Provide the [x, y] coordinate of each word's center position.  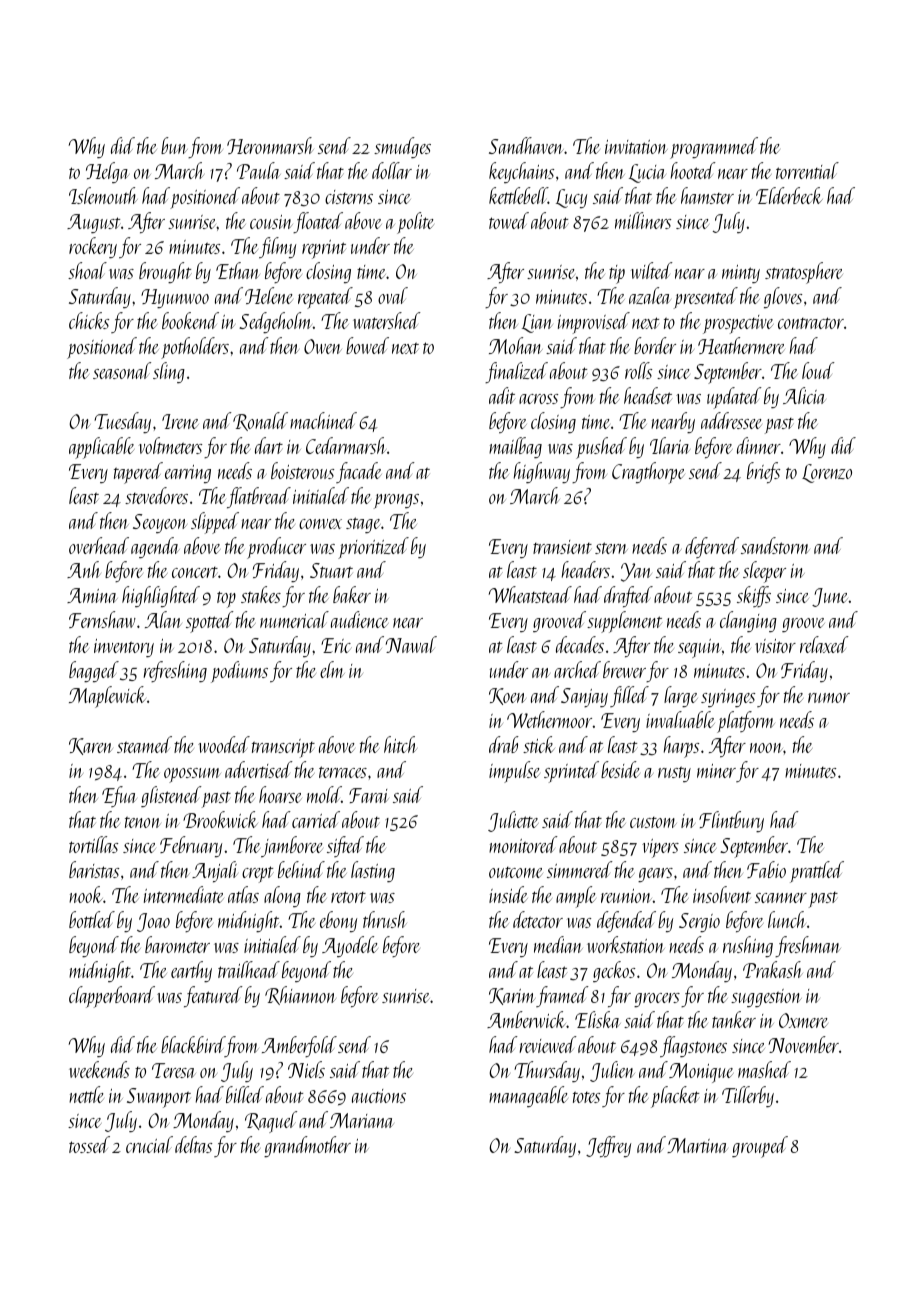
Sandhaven [526, 145]
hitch [400, 744]
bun [174, 145]
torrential [807, 170]
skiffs [754, 596]
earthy [191, 971]
